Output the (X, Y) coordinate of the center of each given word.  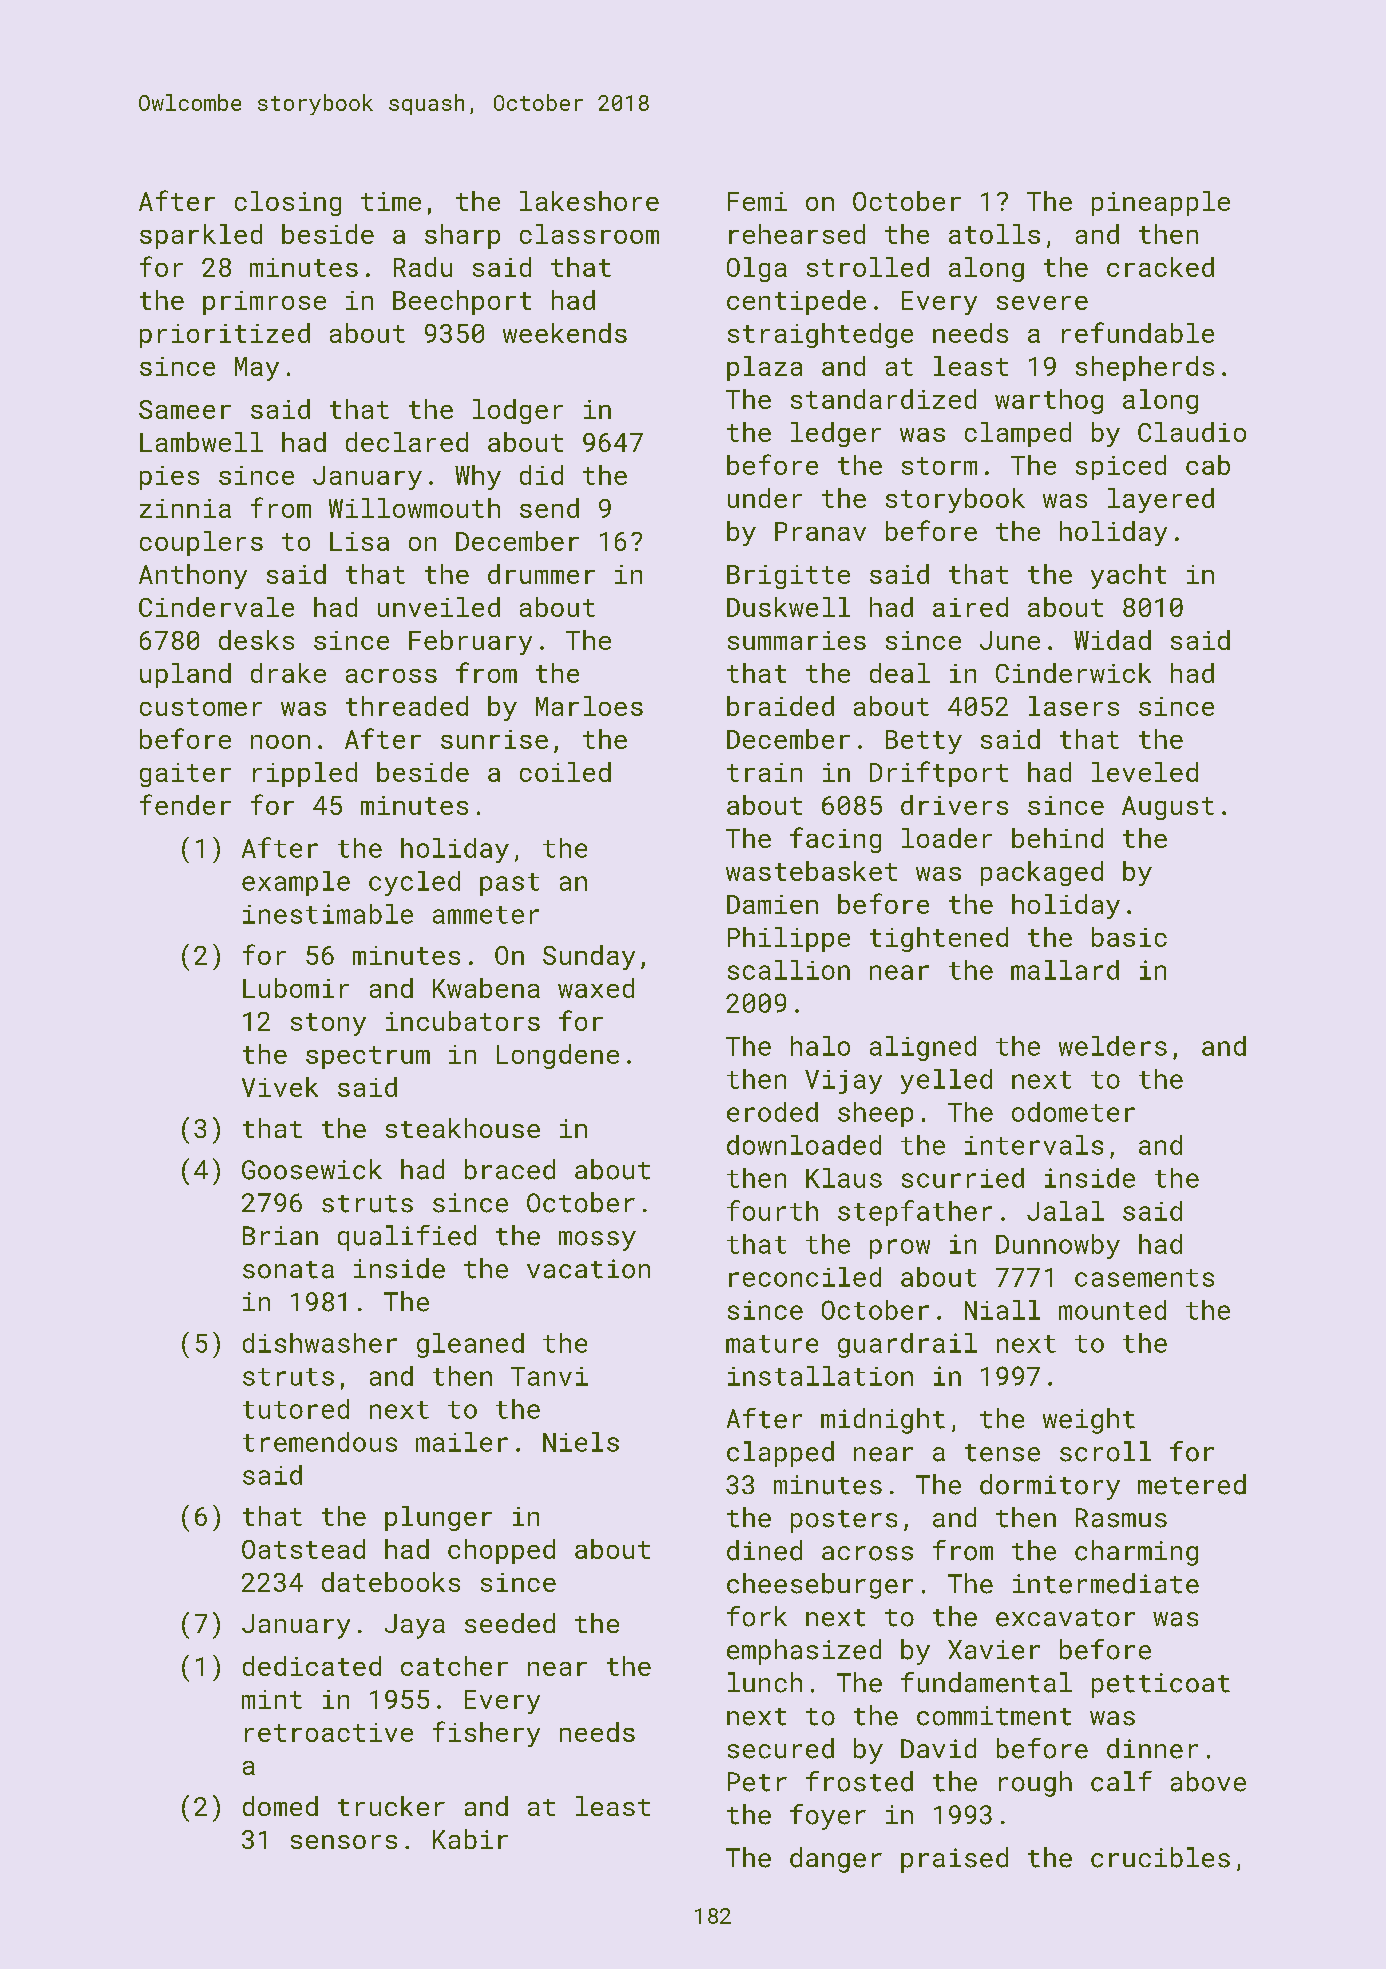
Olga (757, 269)
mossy (597, 1241)
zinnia (185, 508)
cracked (1160, 267)
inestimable (328, 914)
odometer (1073, 1112)
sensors (344, 1842)
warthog (1049, 401)
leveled (1145, 772)
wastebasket (811, 871)
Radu (423, 267)
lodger (518, 411)
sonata (288, 1270)
